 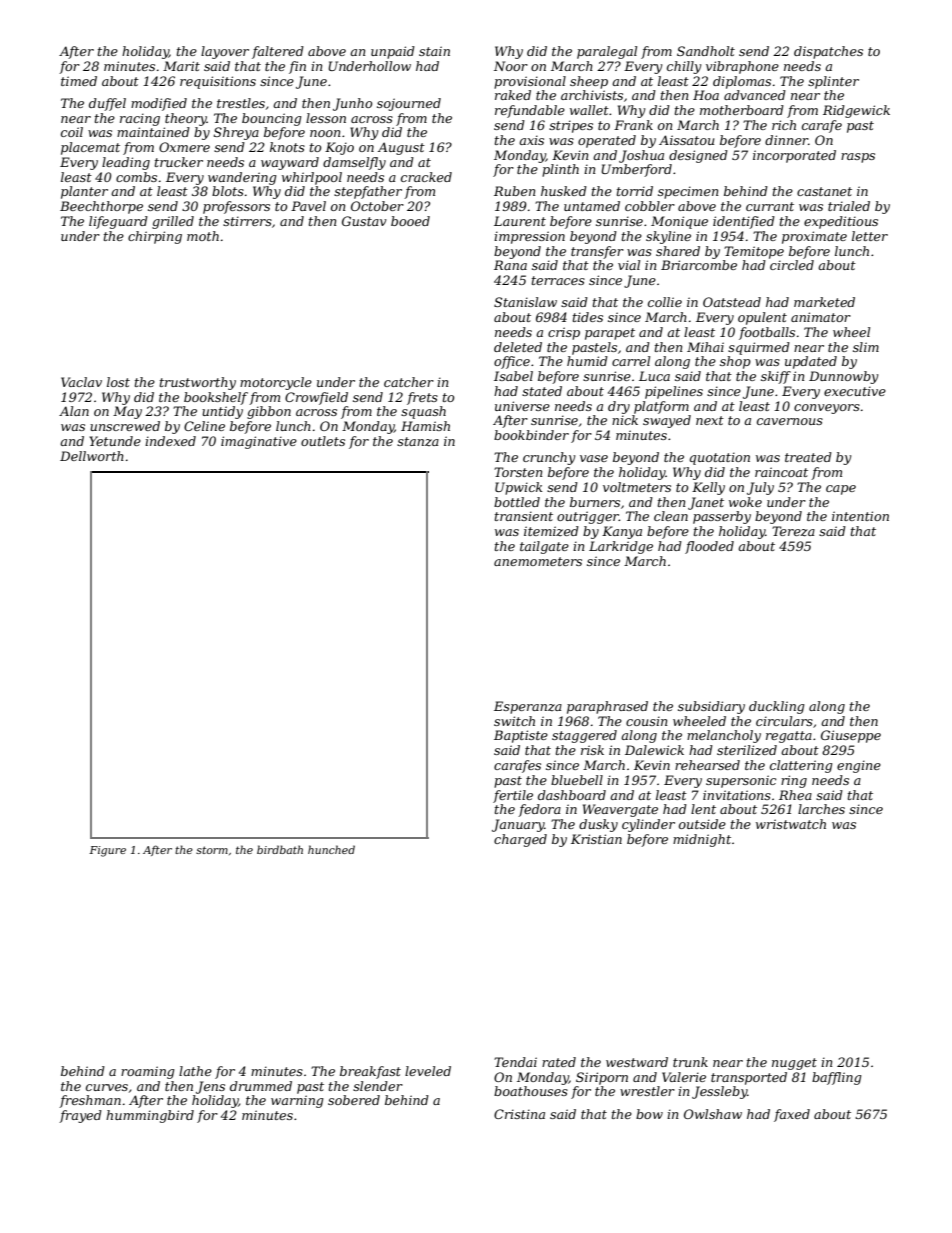 What do you see at coordinates (538, 561) in the document?
I see `anemometers` at bounding box center [538, 561].
